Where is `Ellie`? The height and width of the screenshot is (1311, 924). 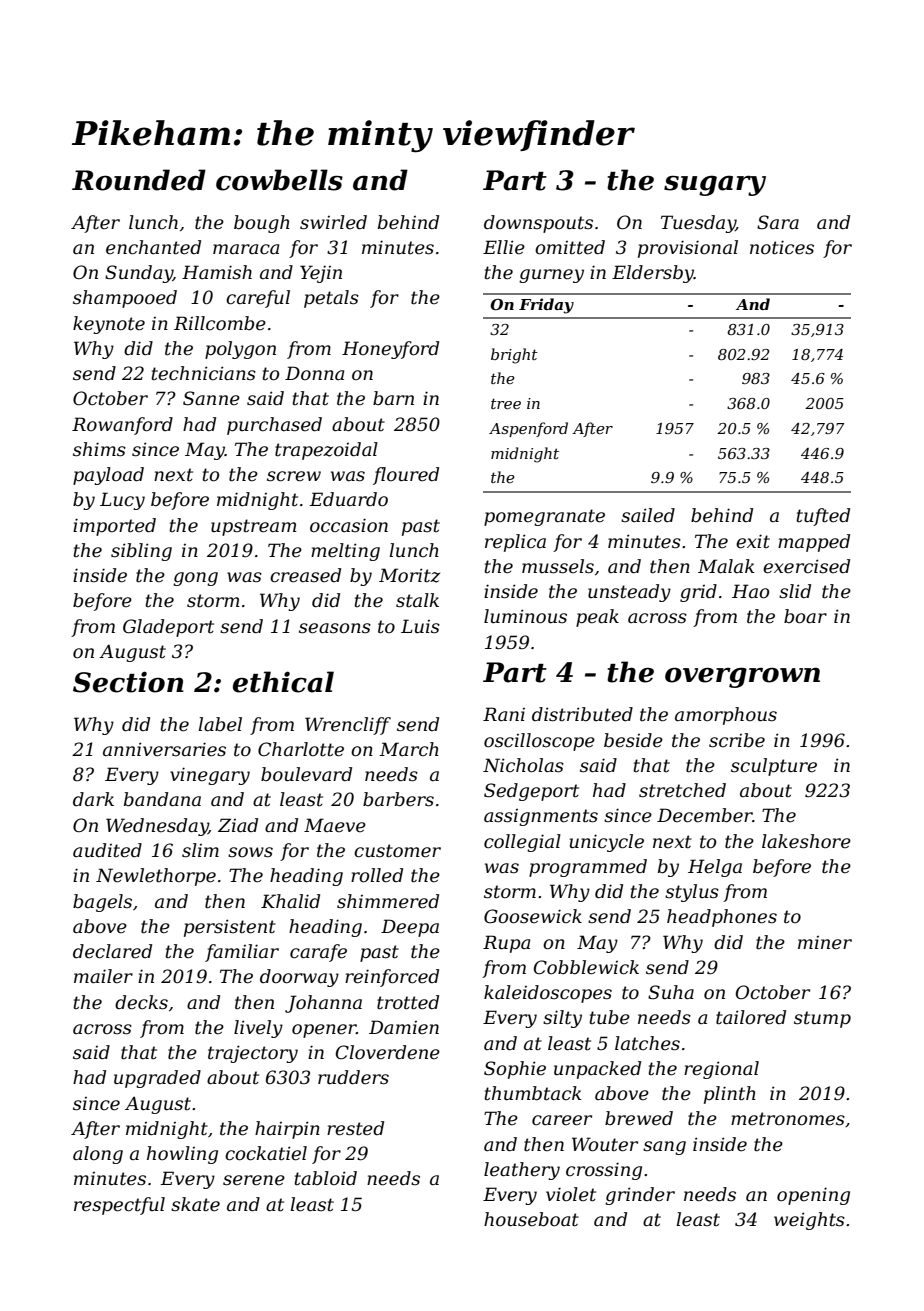
Ellie is located at coordinates (504, 247).
